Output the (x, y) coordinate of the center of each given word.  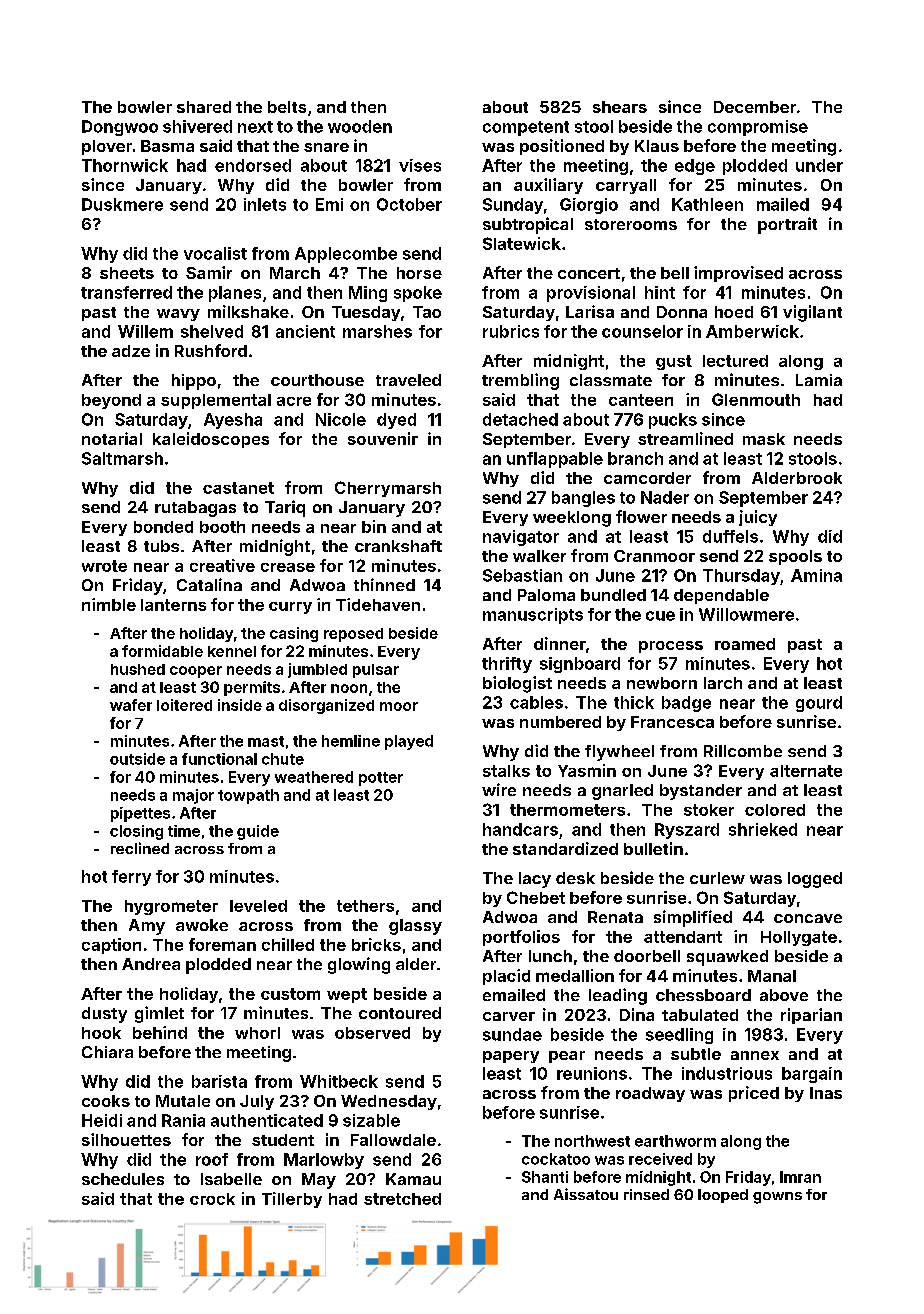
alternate (806, 771)
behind (160, 1032)
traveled (408, 380)
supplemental (216, 401)
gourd (819, 704)
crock (212, 1199)
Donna (682, 312)
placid (506, 977)
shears (620, 107)
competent (526, 128)
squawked (727, 958)
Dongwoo (120, 128)
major (193, 796)
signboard (580, 665)
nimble (109, 604)
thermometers (567, 810)
